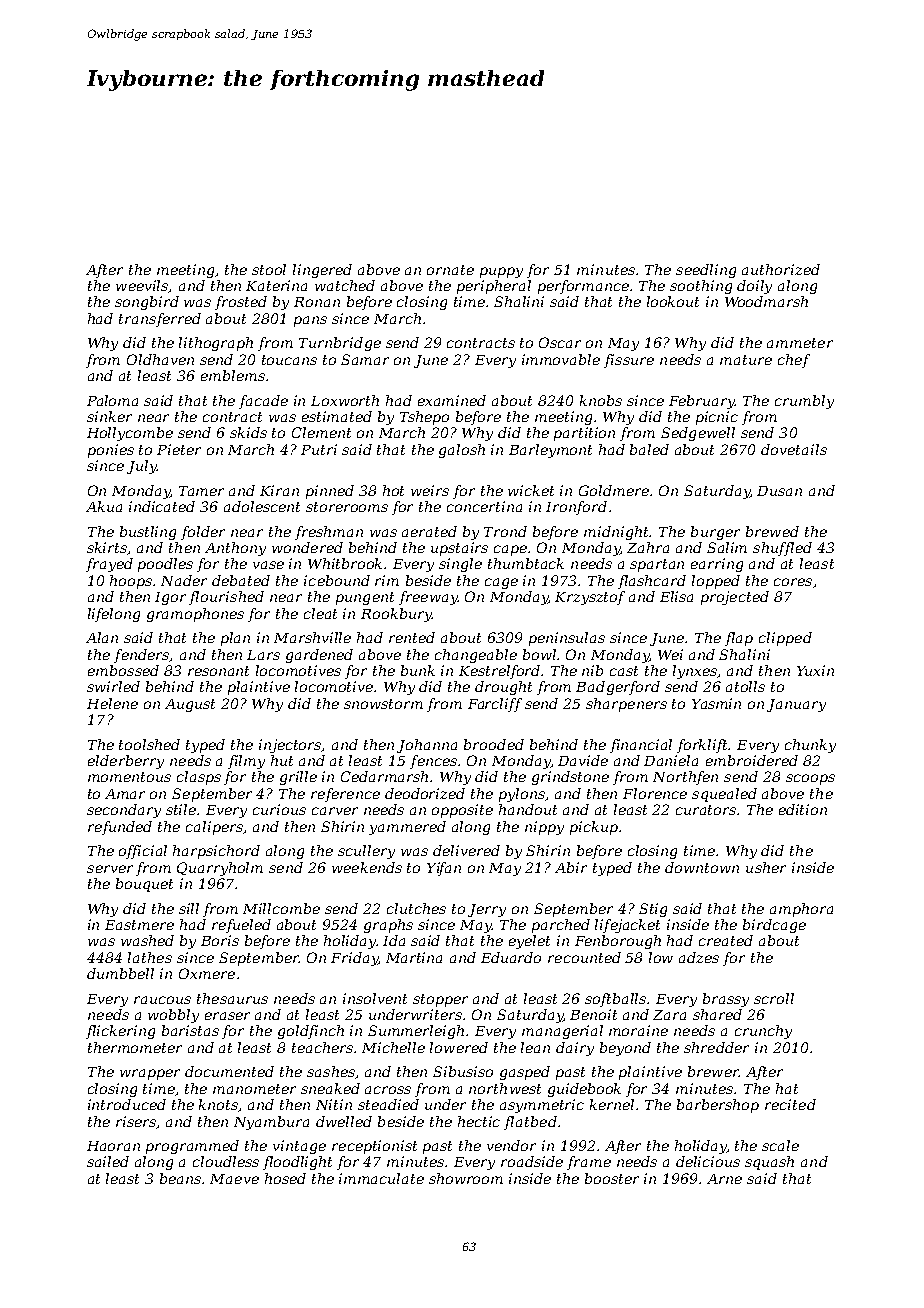  Describe the element at coordinates (203, 533) in the screenshot. I see `folder` at that location.
